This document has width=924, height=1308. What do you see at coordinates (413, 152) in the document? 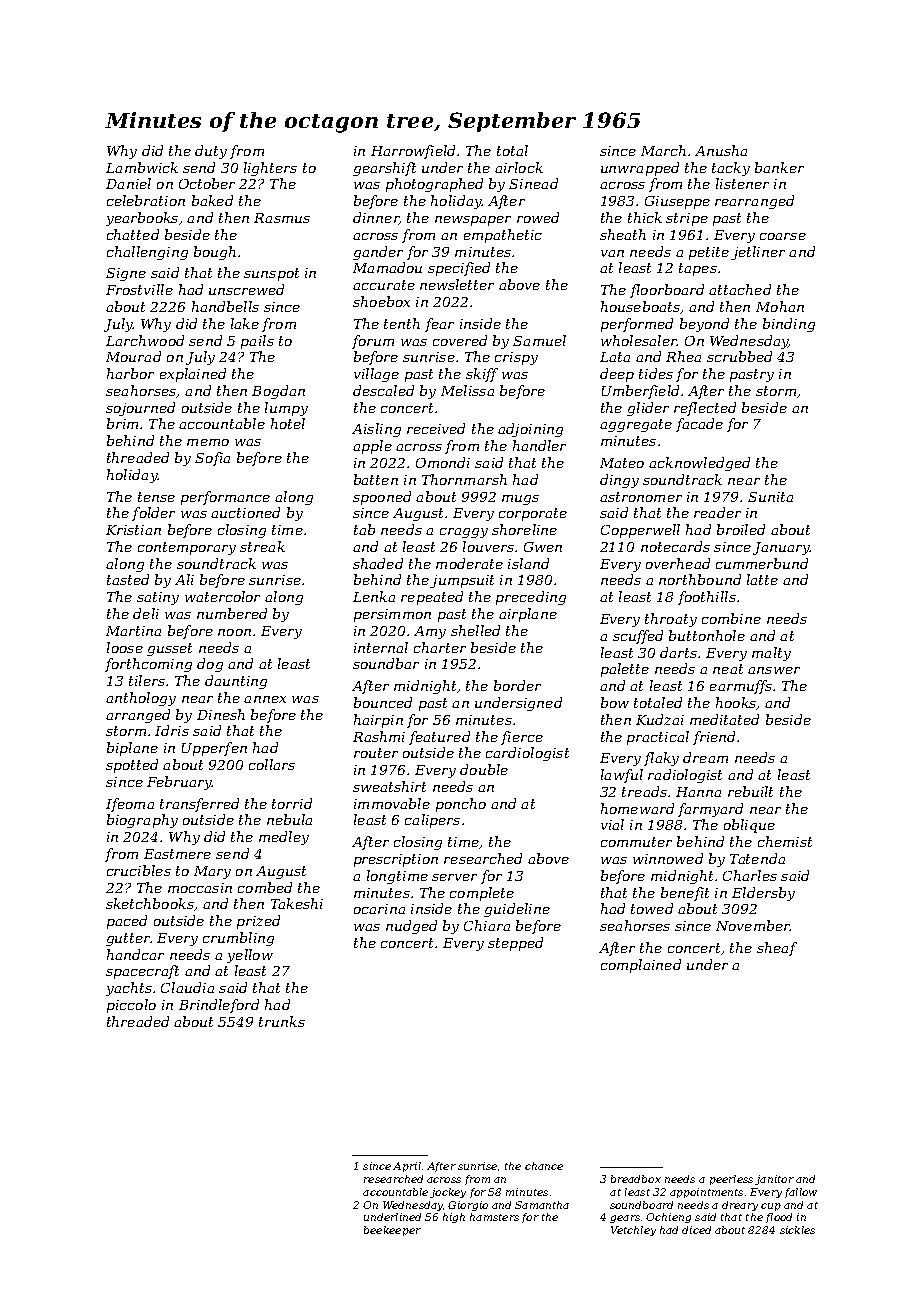
I see `Harrowfield` at bounding box center [413, 152].
